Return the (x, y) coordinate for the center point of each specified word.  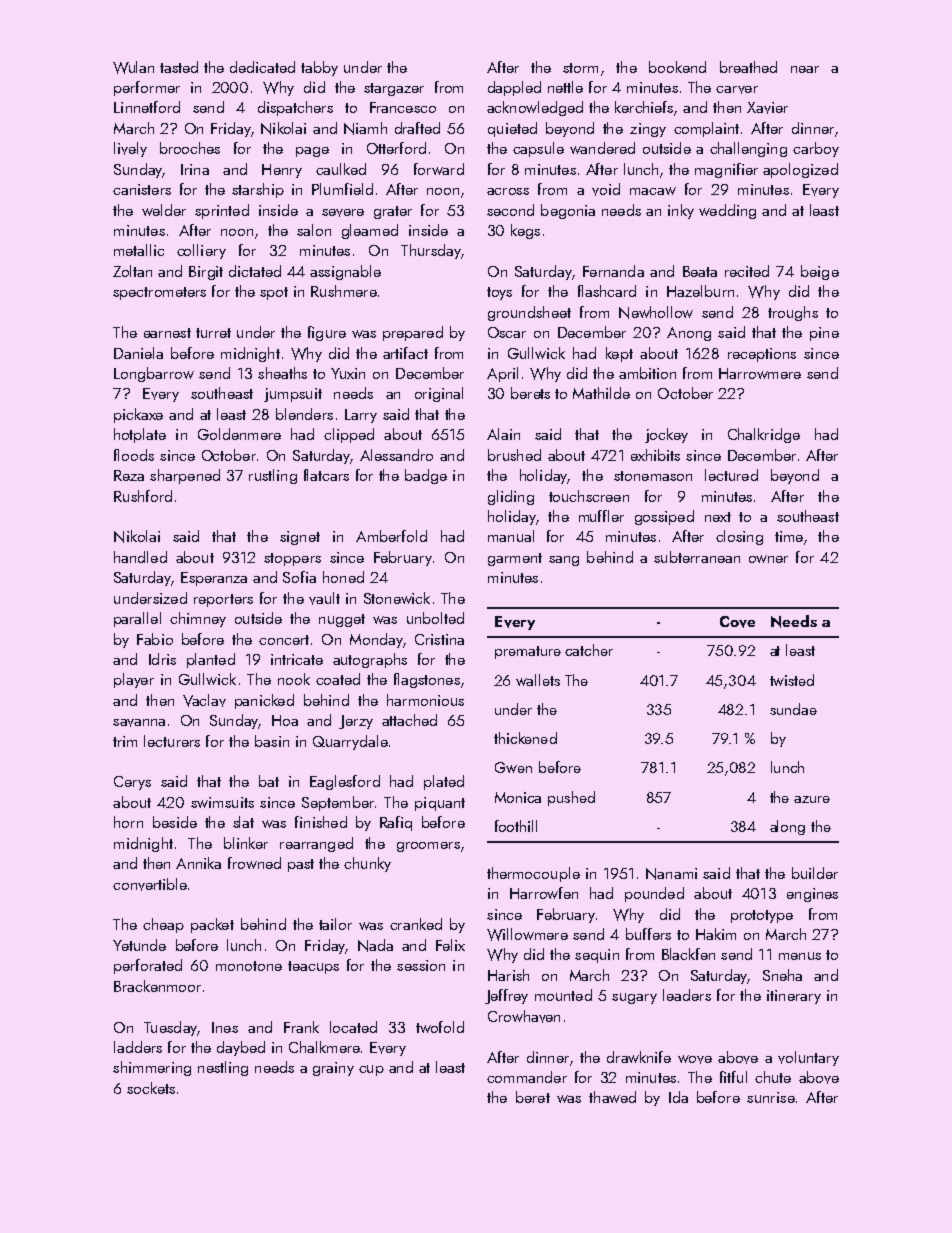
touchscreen (589, 496)
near (805, 69)
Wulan (133, 67)
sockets (151, 1088)
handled (140, 557)
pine (824, 334)
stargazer (394, 89)
